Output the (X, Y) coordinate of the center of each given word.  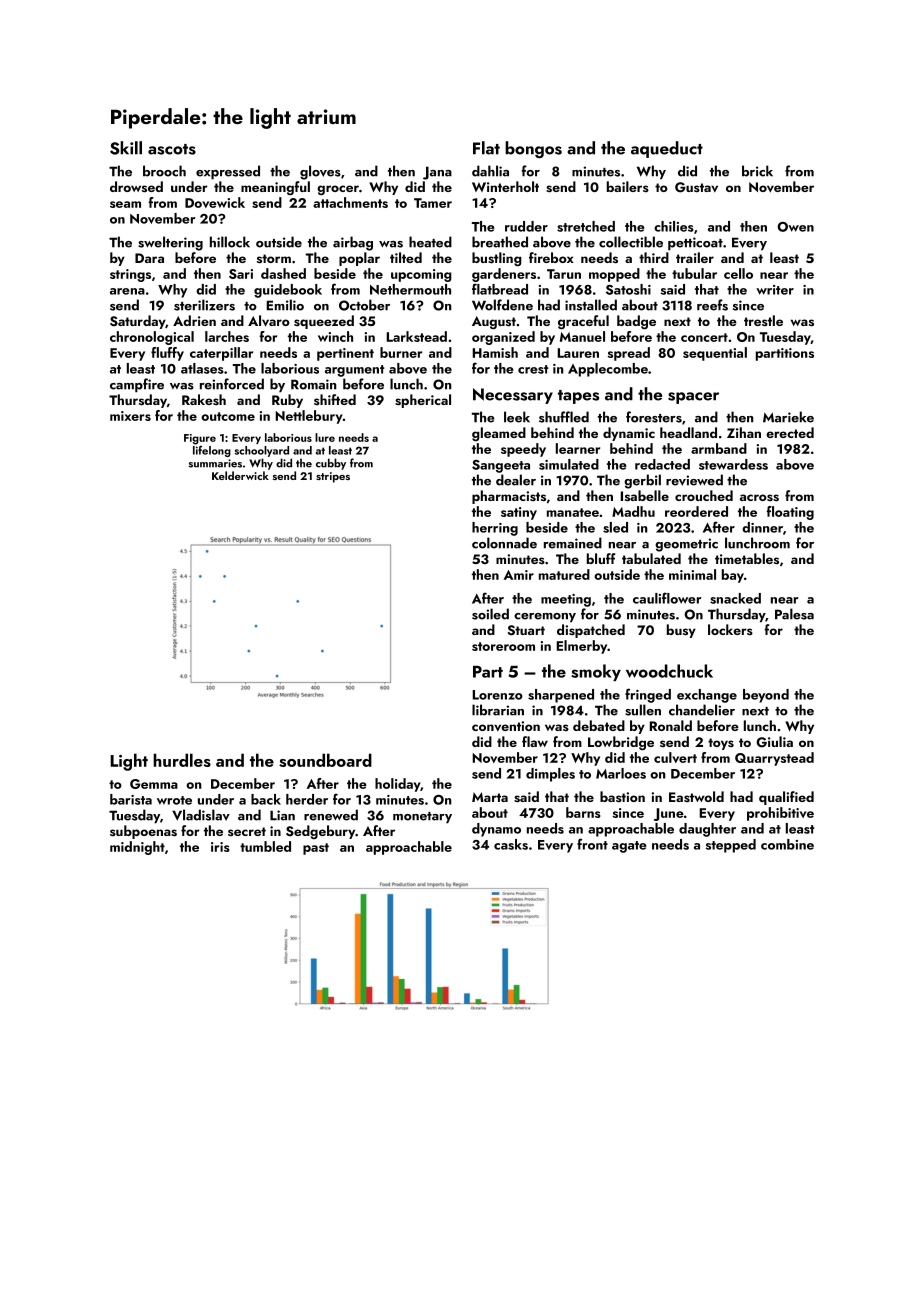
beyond (766, 696)
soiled (490, 614)
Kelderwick (240, 475)
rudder (526, 226)
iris (220, 847)
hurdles (182, 760)
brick (757, 171)
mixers (130, 416)
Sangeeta (501, 466)
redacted (662, 464)
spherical (423, 401)
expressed (228, 172)
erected (790, 432)
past (316, 849)
